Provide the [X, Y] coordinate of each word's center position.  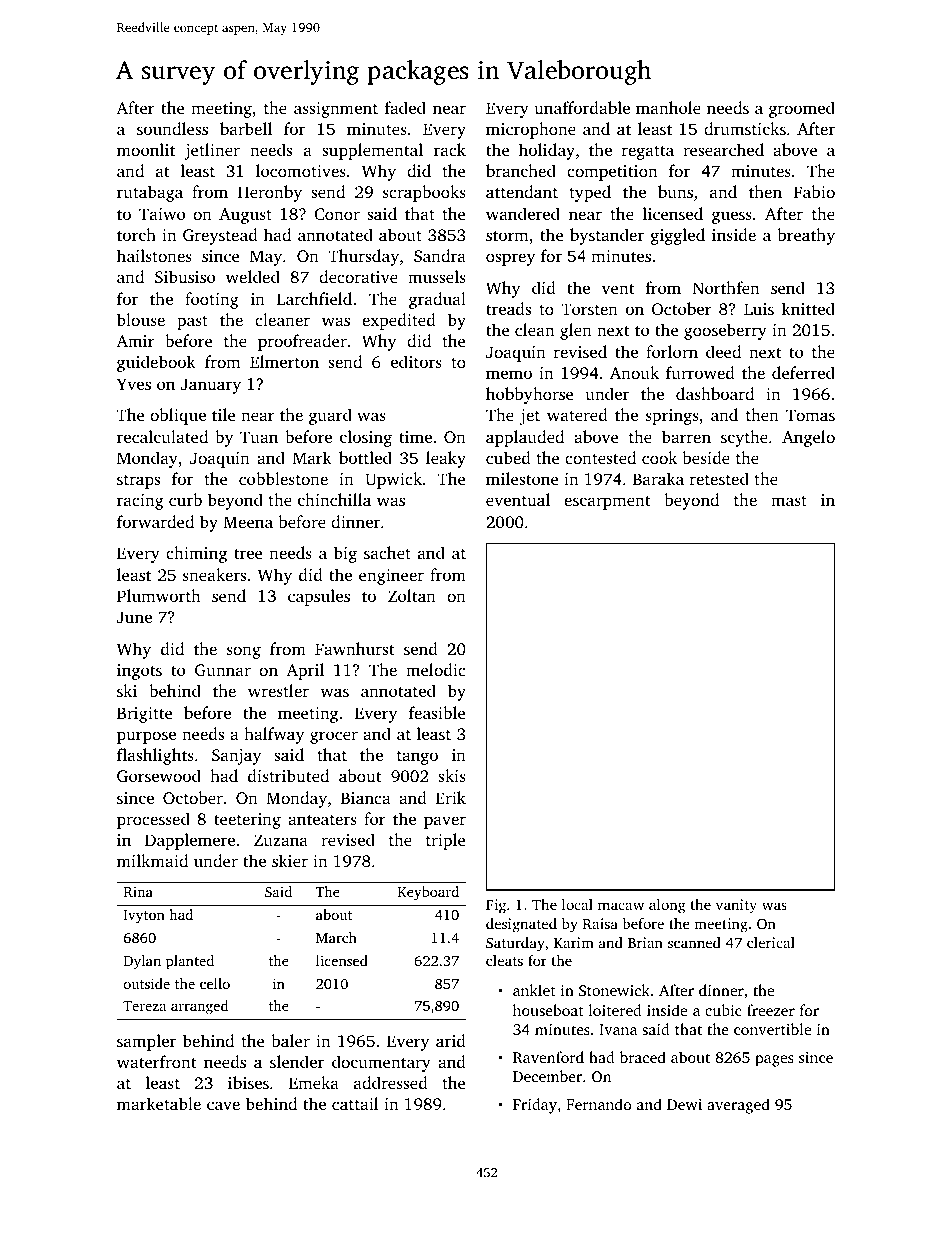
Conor [337, 214]
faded [405, 107]
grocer [334, 737]
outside [147, 983]
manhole [668, 107]
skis [452, 775]
